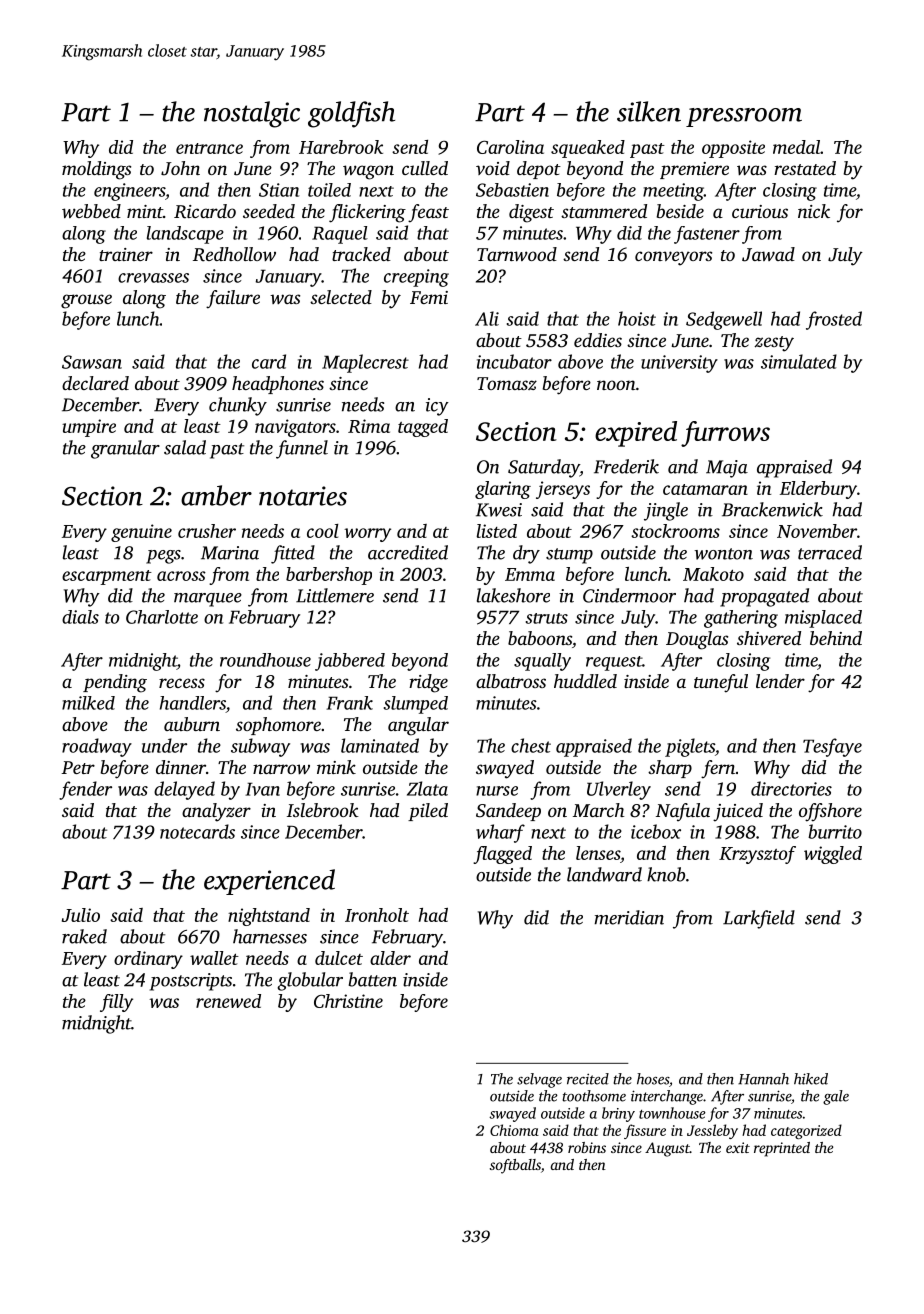  What do you see at coordinates (252, 114) in the screenshot?
I see `nostalgic` at bounding box center [252, 114].
